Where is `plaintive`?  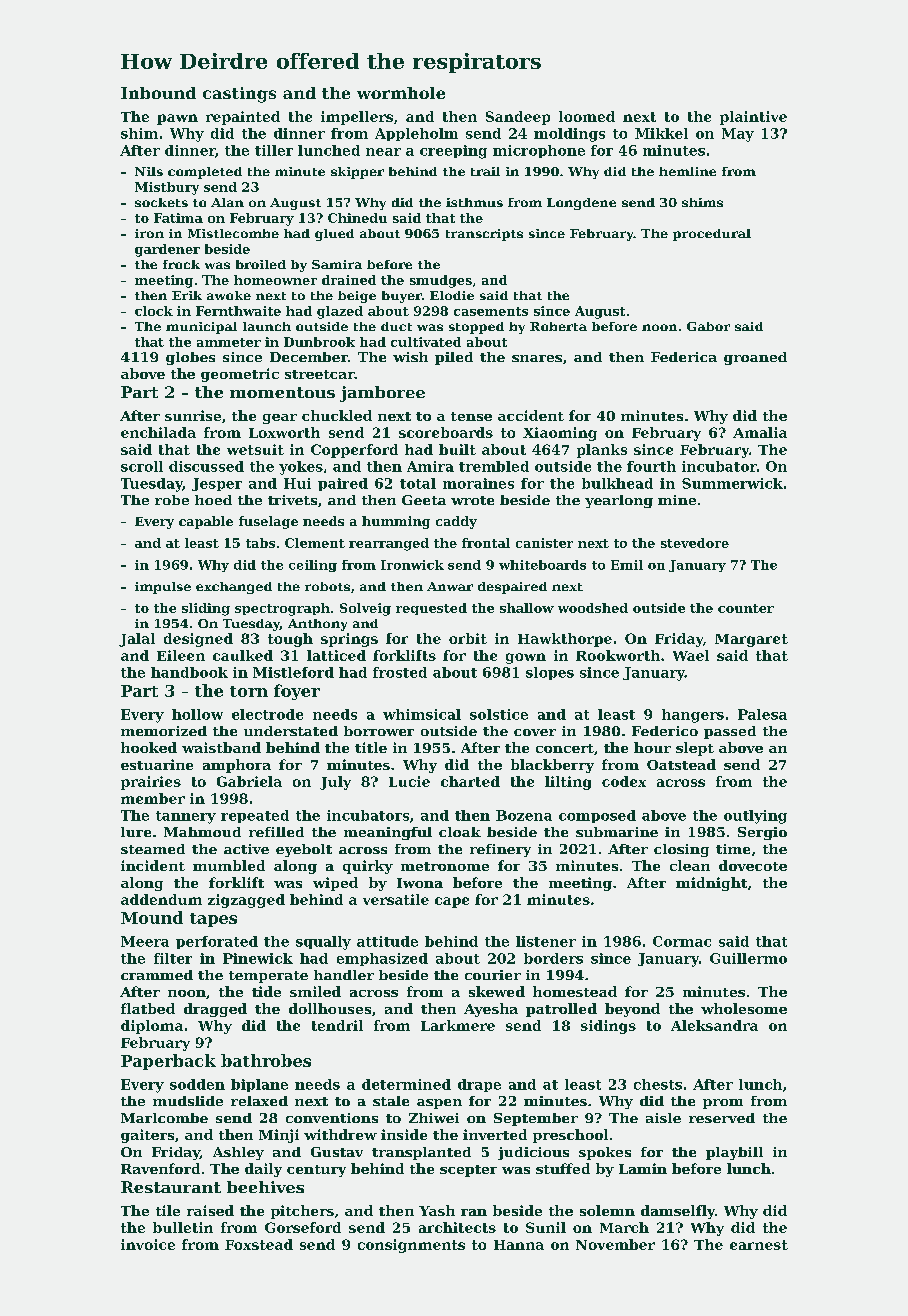
plaintive is located at coordinates (753, 118).
